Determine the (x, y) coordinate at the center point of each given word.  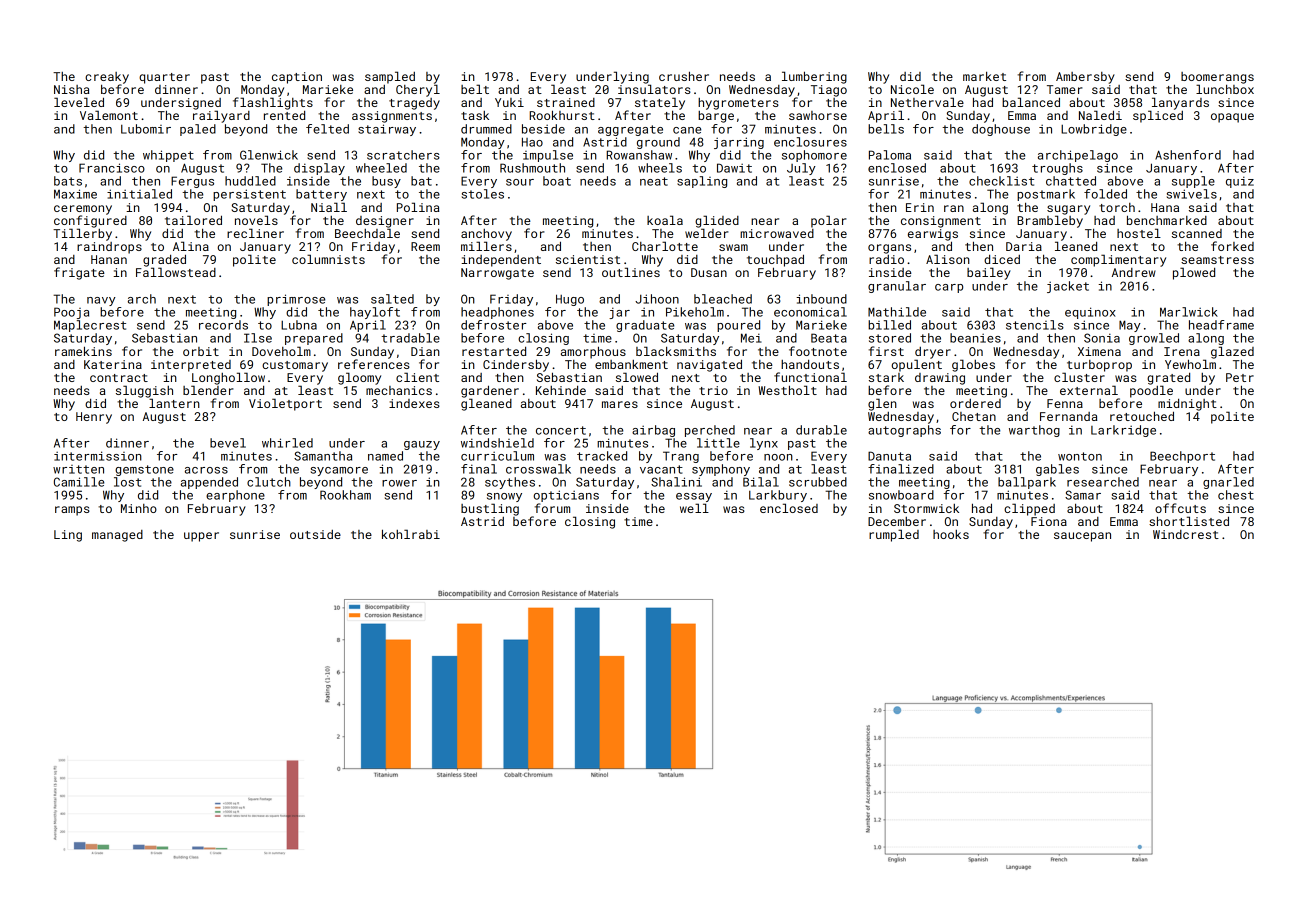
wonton (1080, 456)
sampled (390, 77)
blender (208, 390)
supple (1193, 182)
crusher (684, 76)
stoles (483, 194)
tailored (193, 220)
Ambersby (1085, 78)
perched (710, 431)
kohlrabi (411, 534)
